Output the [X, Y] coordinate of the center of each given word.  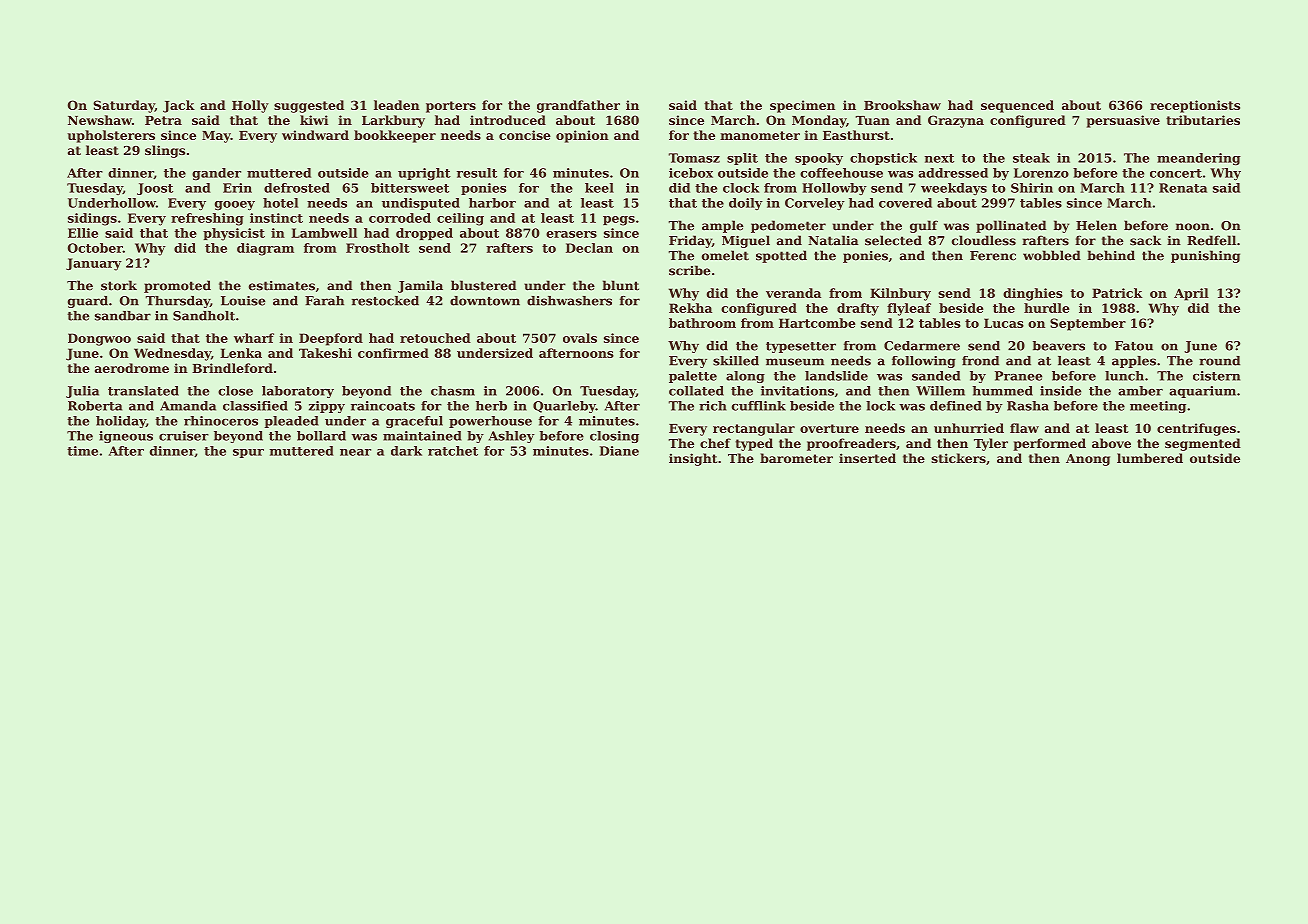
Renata [1183, 188]
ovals [580, 338]
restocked [385, 301]
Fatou [1134, 346]
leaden [397, 105]
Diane [619, 451]
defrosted [297, 188]
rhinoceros [221, 421]
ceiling [460, 219]
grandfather [578, 106]
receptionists [1195, 106]
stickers [958, 458]
